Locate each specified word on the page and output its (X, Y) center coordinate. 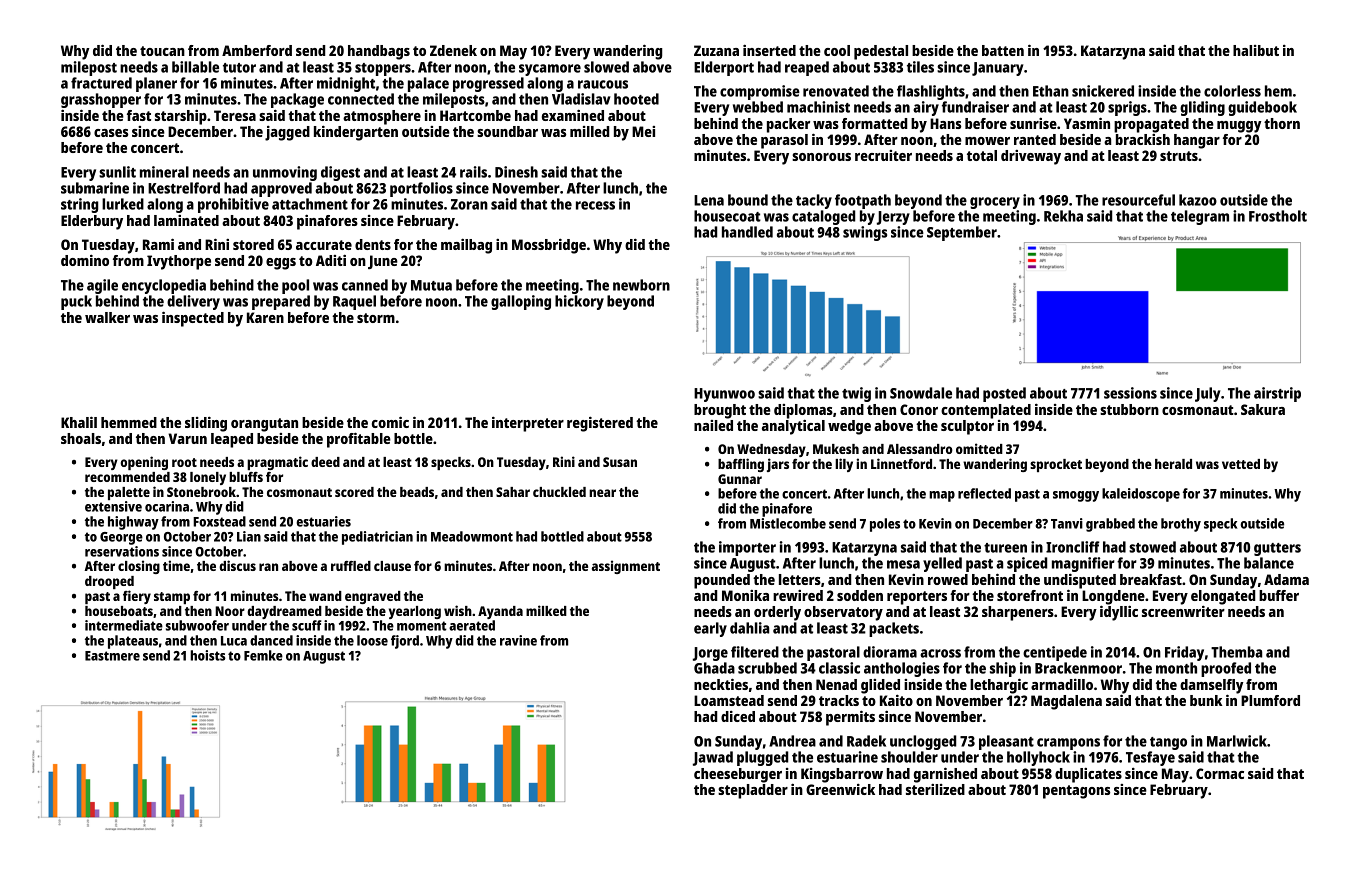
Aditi (331, 260)
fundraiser (975, 107)
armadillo (1062, 684)
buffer (1279, 595)
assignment (626, 567)
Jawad (713, 758)
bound (748, 200)
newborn (641, 285)
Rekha (1063, 216)
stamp (172, 598)
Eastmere (112, 656)
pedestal (881, 52)
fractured (101, 83)
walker (107, 317)
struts (1179, 156)
